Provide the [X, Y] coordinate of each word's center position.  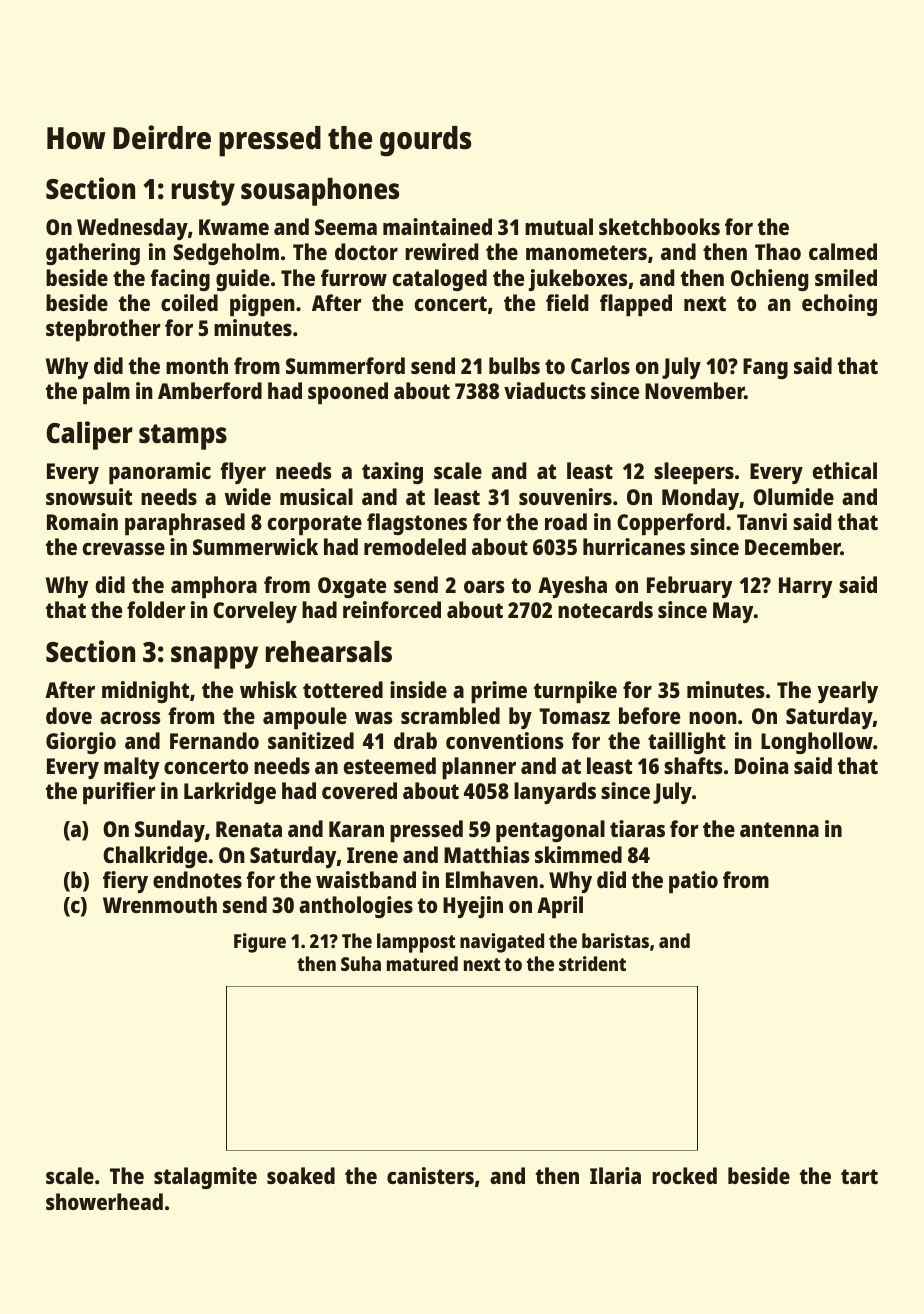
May [733, 612]
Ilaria [615, 1175]
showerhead [104, 1201]
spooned [348, 393]
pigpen [262, 305]
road [566, 521]
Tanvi [762, 521]
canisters [430, 1175]
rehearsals [329, 652]
